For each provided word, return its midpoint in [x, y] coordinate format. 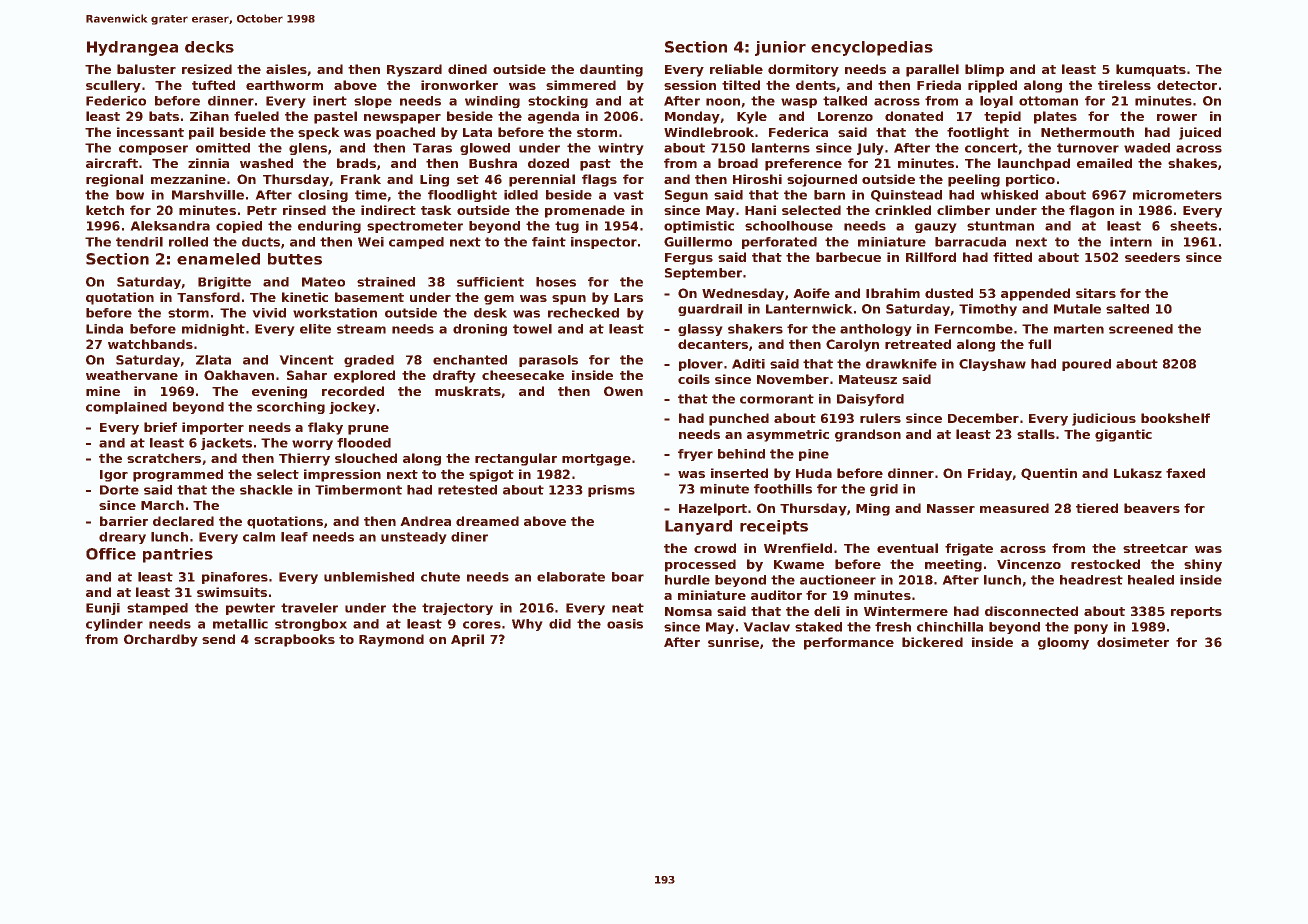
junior [780, 48]
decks [209, 47]
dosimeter [1133, 642]
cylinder [114, 625]
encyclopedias [872, 48]
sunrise [733, 642]
